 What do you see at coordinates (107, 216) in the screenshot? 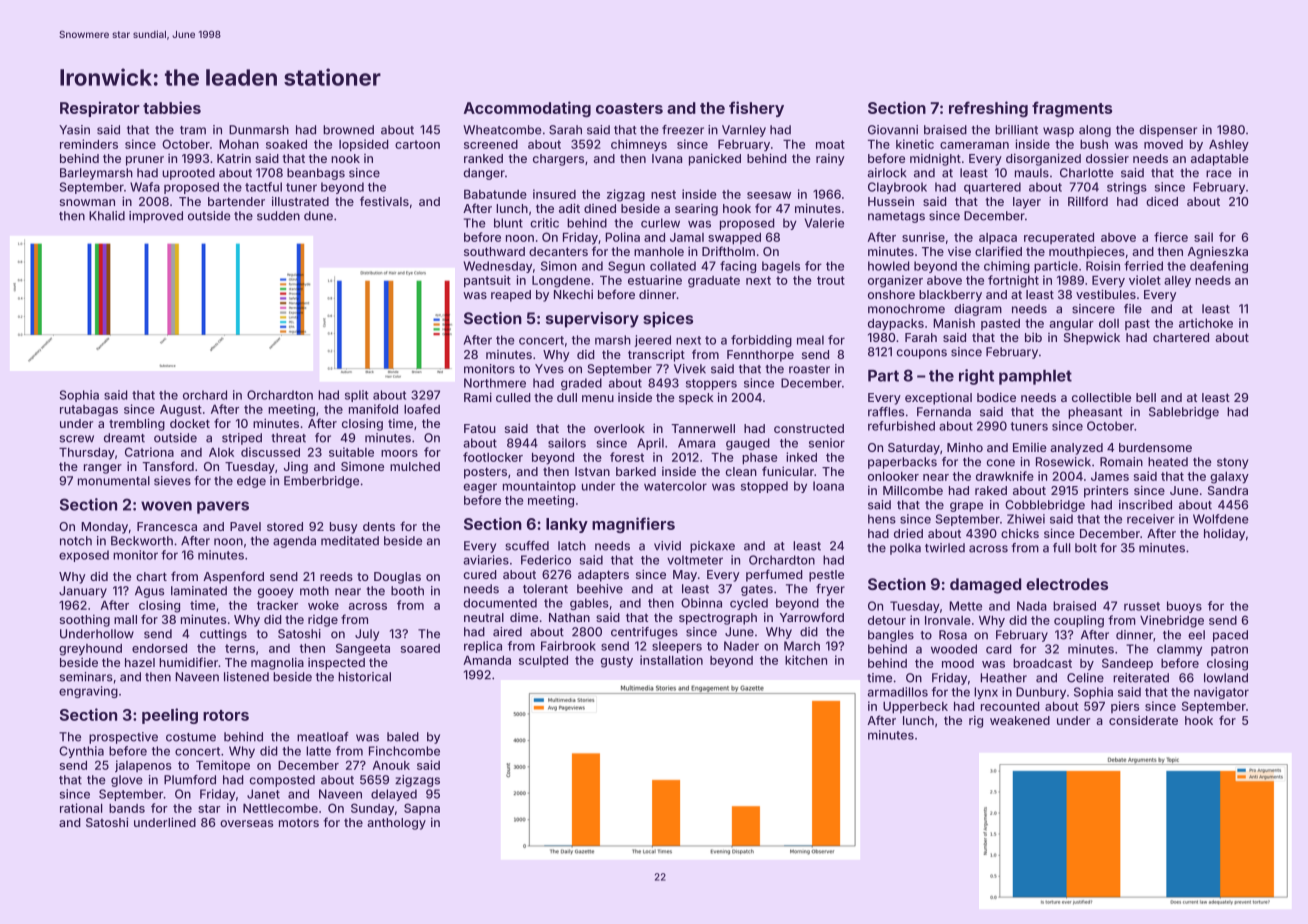
I see `Khalid` at bounding box center [107, 216].
